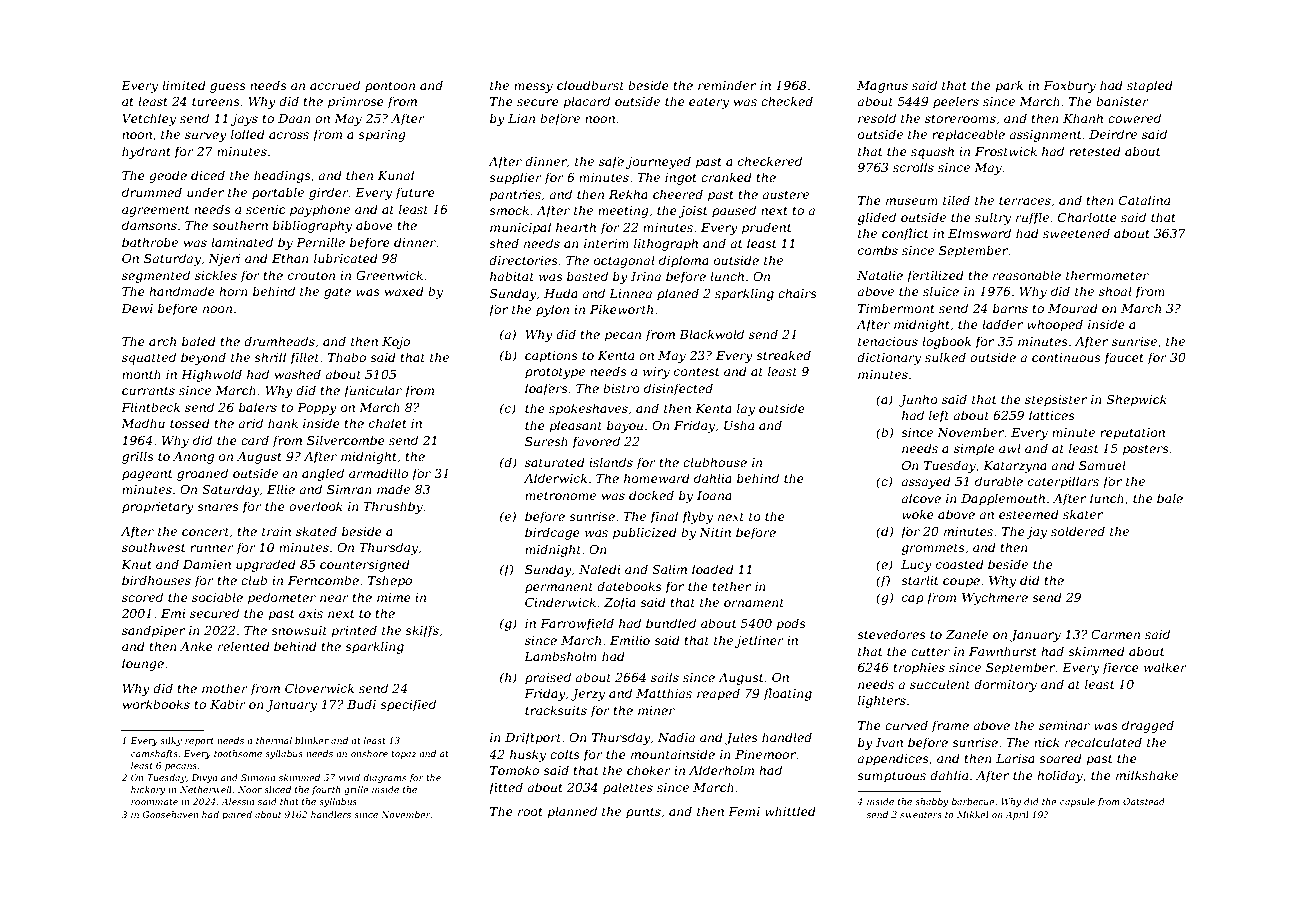 Image resolution: width=1308 pixels, height=924 pixels. Describe the element at coordinates (727, 85) in the screenshot. I see `reminder` at that location.
